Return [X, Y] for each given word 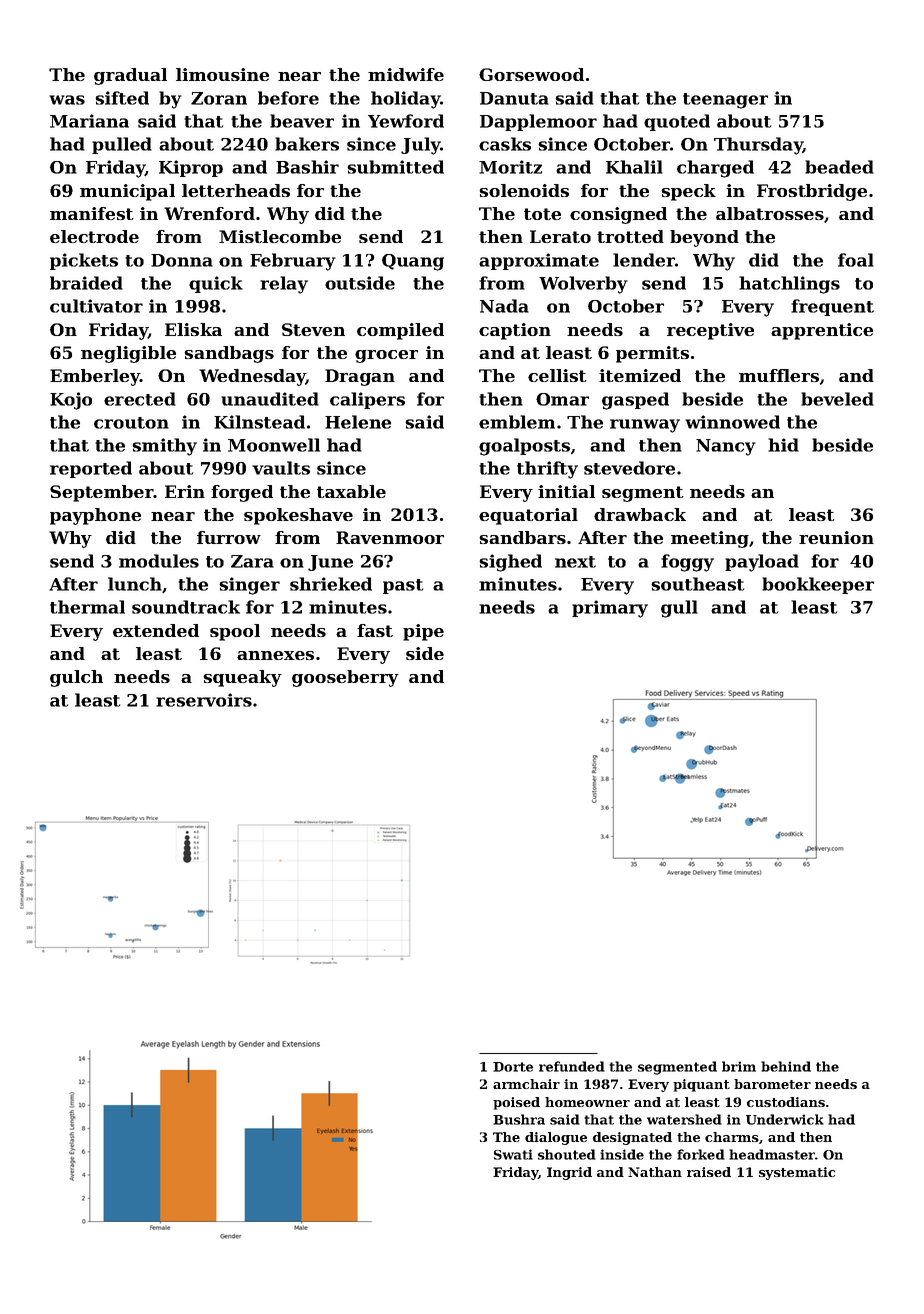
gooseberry [345, 678]
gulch [76, 678]
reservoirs [204, 700]
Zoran [219, 98]
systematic [797, 1173]
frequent [832, 307]
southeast [697, 584]
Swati [513, 1154]
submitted [395, 167]
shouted [567, 1154]
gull [679, 609]
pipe [423, 632]
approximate [539, 261]
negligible [128, 354]
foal [856, 260]
